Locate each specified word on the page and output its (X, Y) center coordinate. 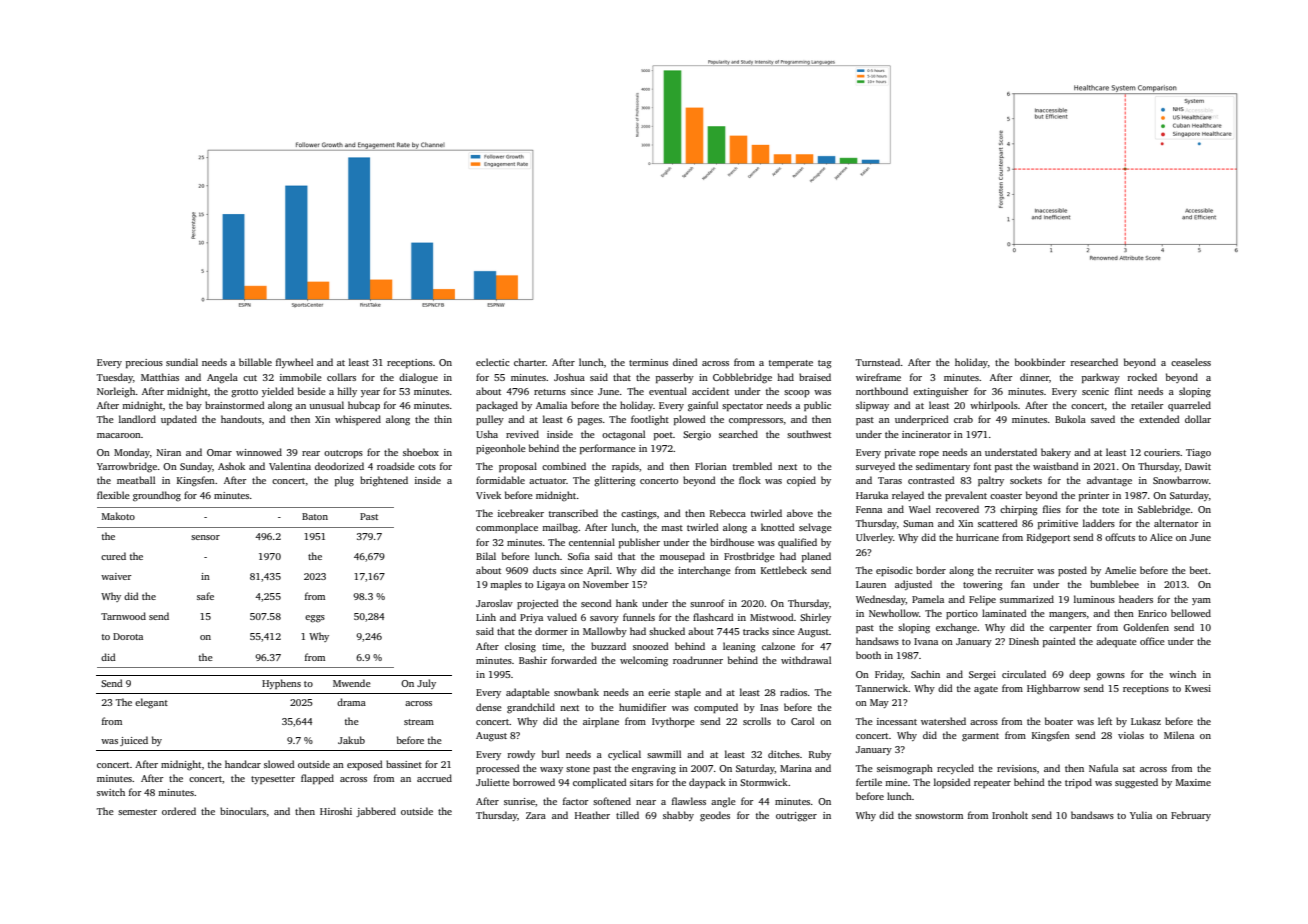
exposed (365, 765)
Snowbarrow (1181, 480)
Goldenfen (1146, 627)
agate (986, 690)
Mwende (352, 683)
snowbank (576, 692)
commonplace (507, 528)
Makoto (118, 516)
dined (685, 362)
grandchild (531, 708)
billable (255, 362)
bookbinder (1040, 362)
